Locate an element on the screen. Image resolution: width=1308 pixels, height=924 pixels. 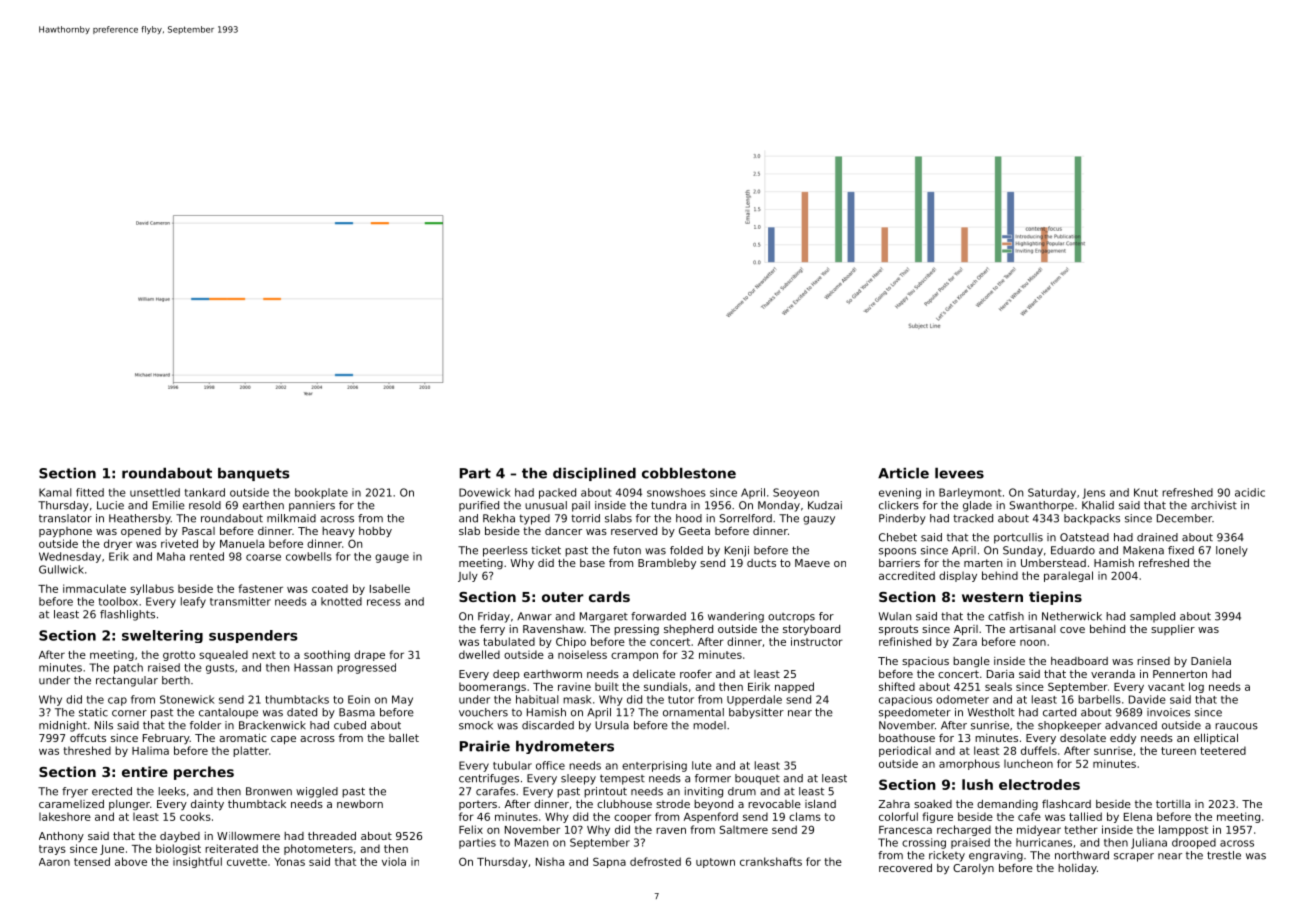
Aaron is located at coordinates (54, 862).
